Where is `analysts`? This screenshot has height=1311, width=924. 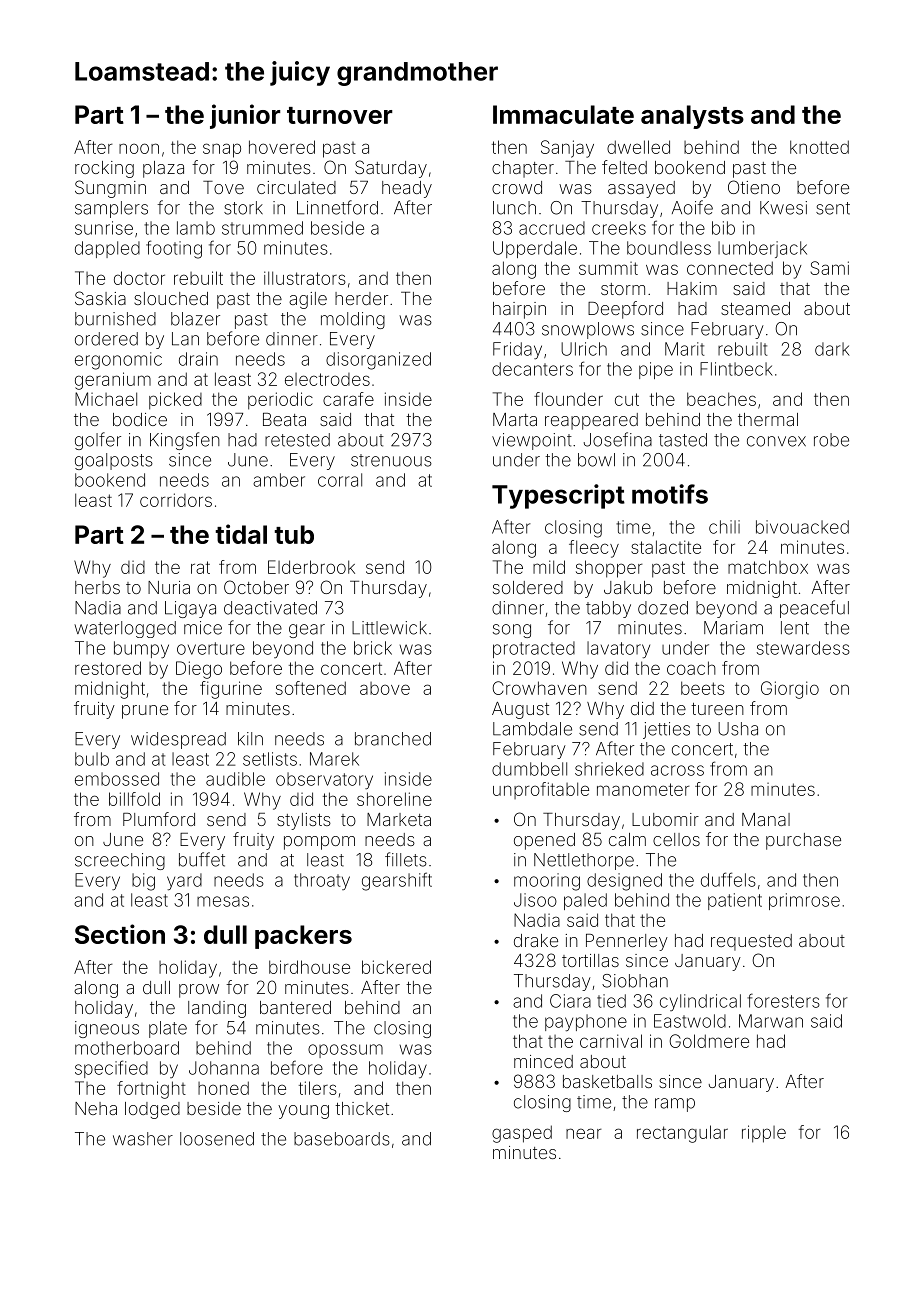
analysts is located at coordinates (692, 117).
